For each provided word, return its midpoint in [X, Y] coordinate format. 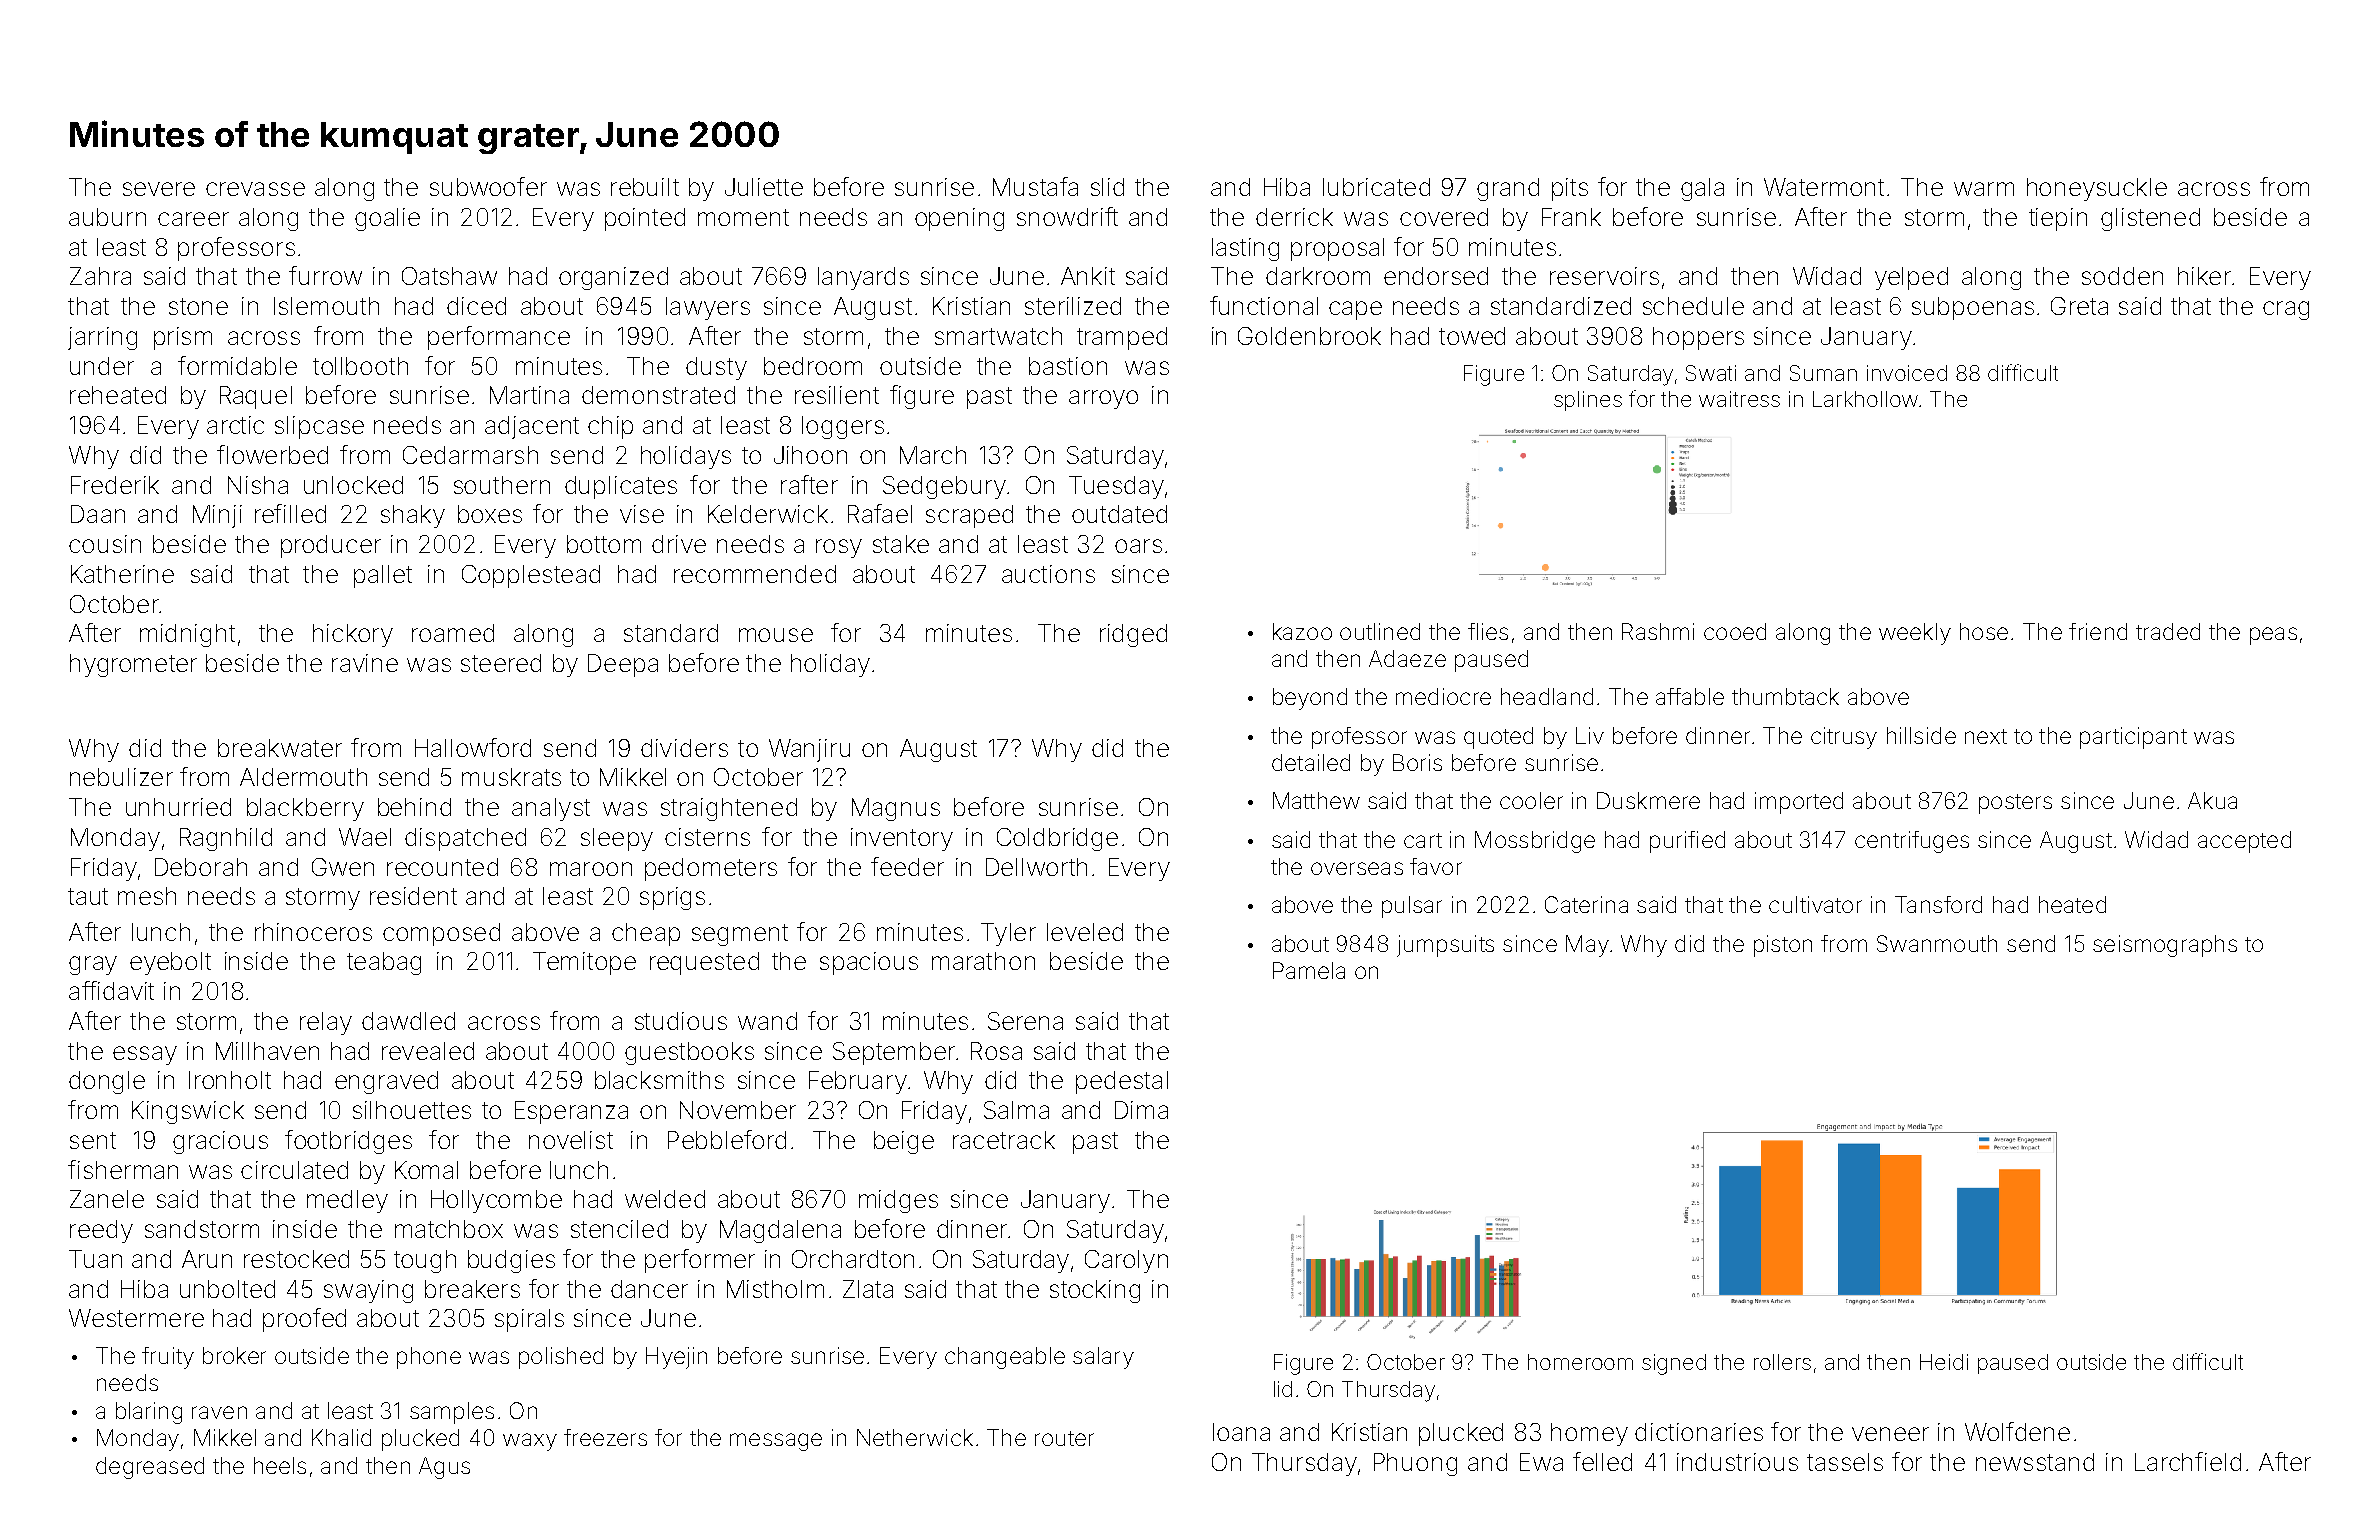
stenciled [619, 1229]
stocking [1095, 1291]
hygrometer [133, 665]
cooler [1531, 800]
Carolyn [1126, 1261]
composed [441, 934]
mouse [776, 635]
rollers [1782, 1362]
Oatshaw [449, 276]
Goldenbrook [1309, 336]
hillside [1921, 735]
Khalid [341, 1437]
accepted [2244, 842]
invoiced [1907, 373]
